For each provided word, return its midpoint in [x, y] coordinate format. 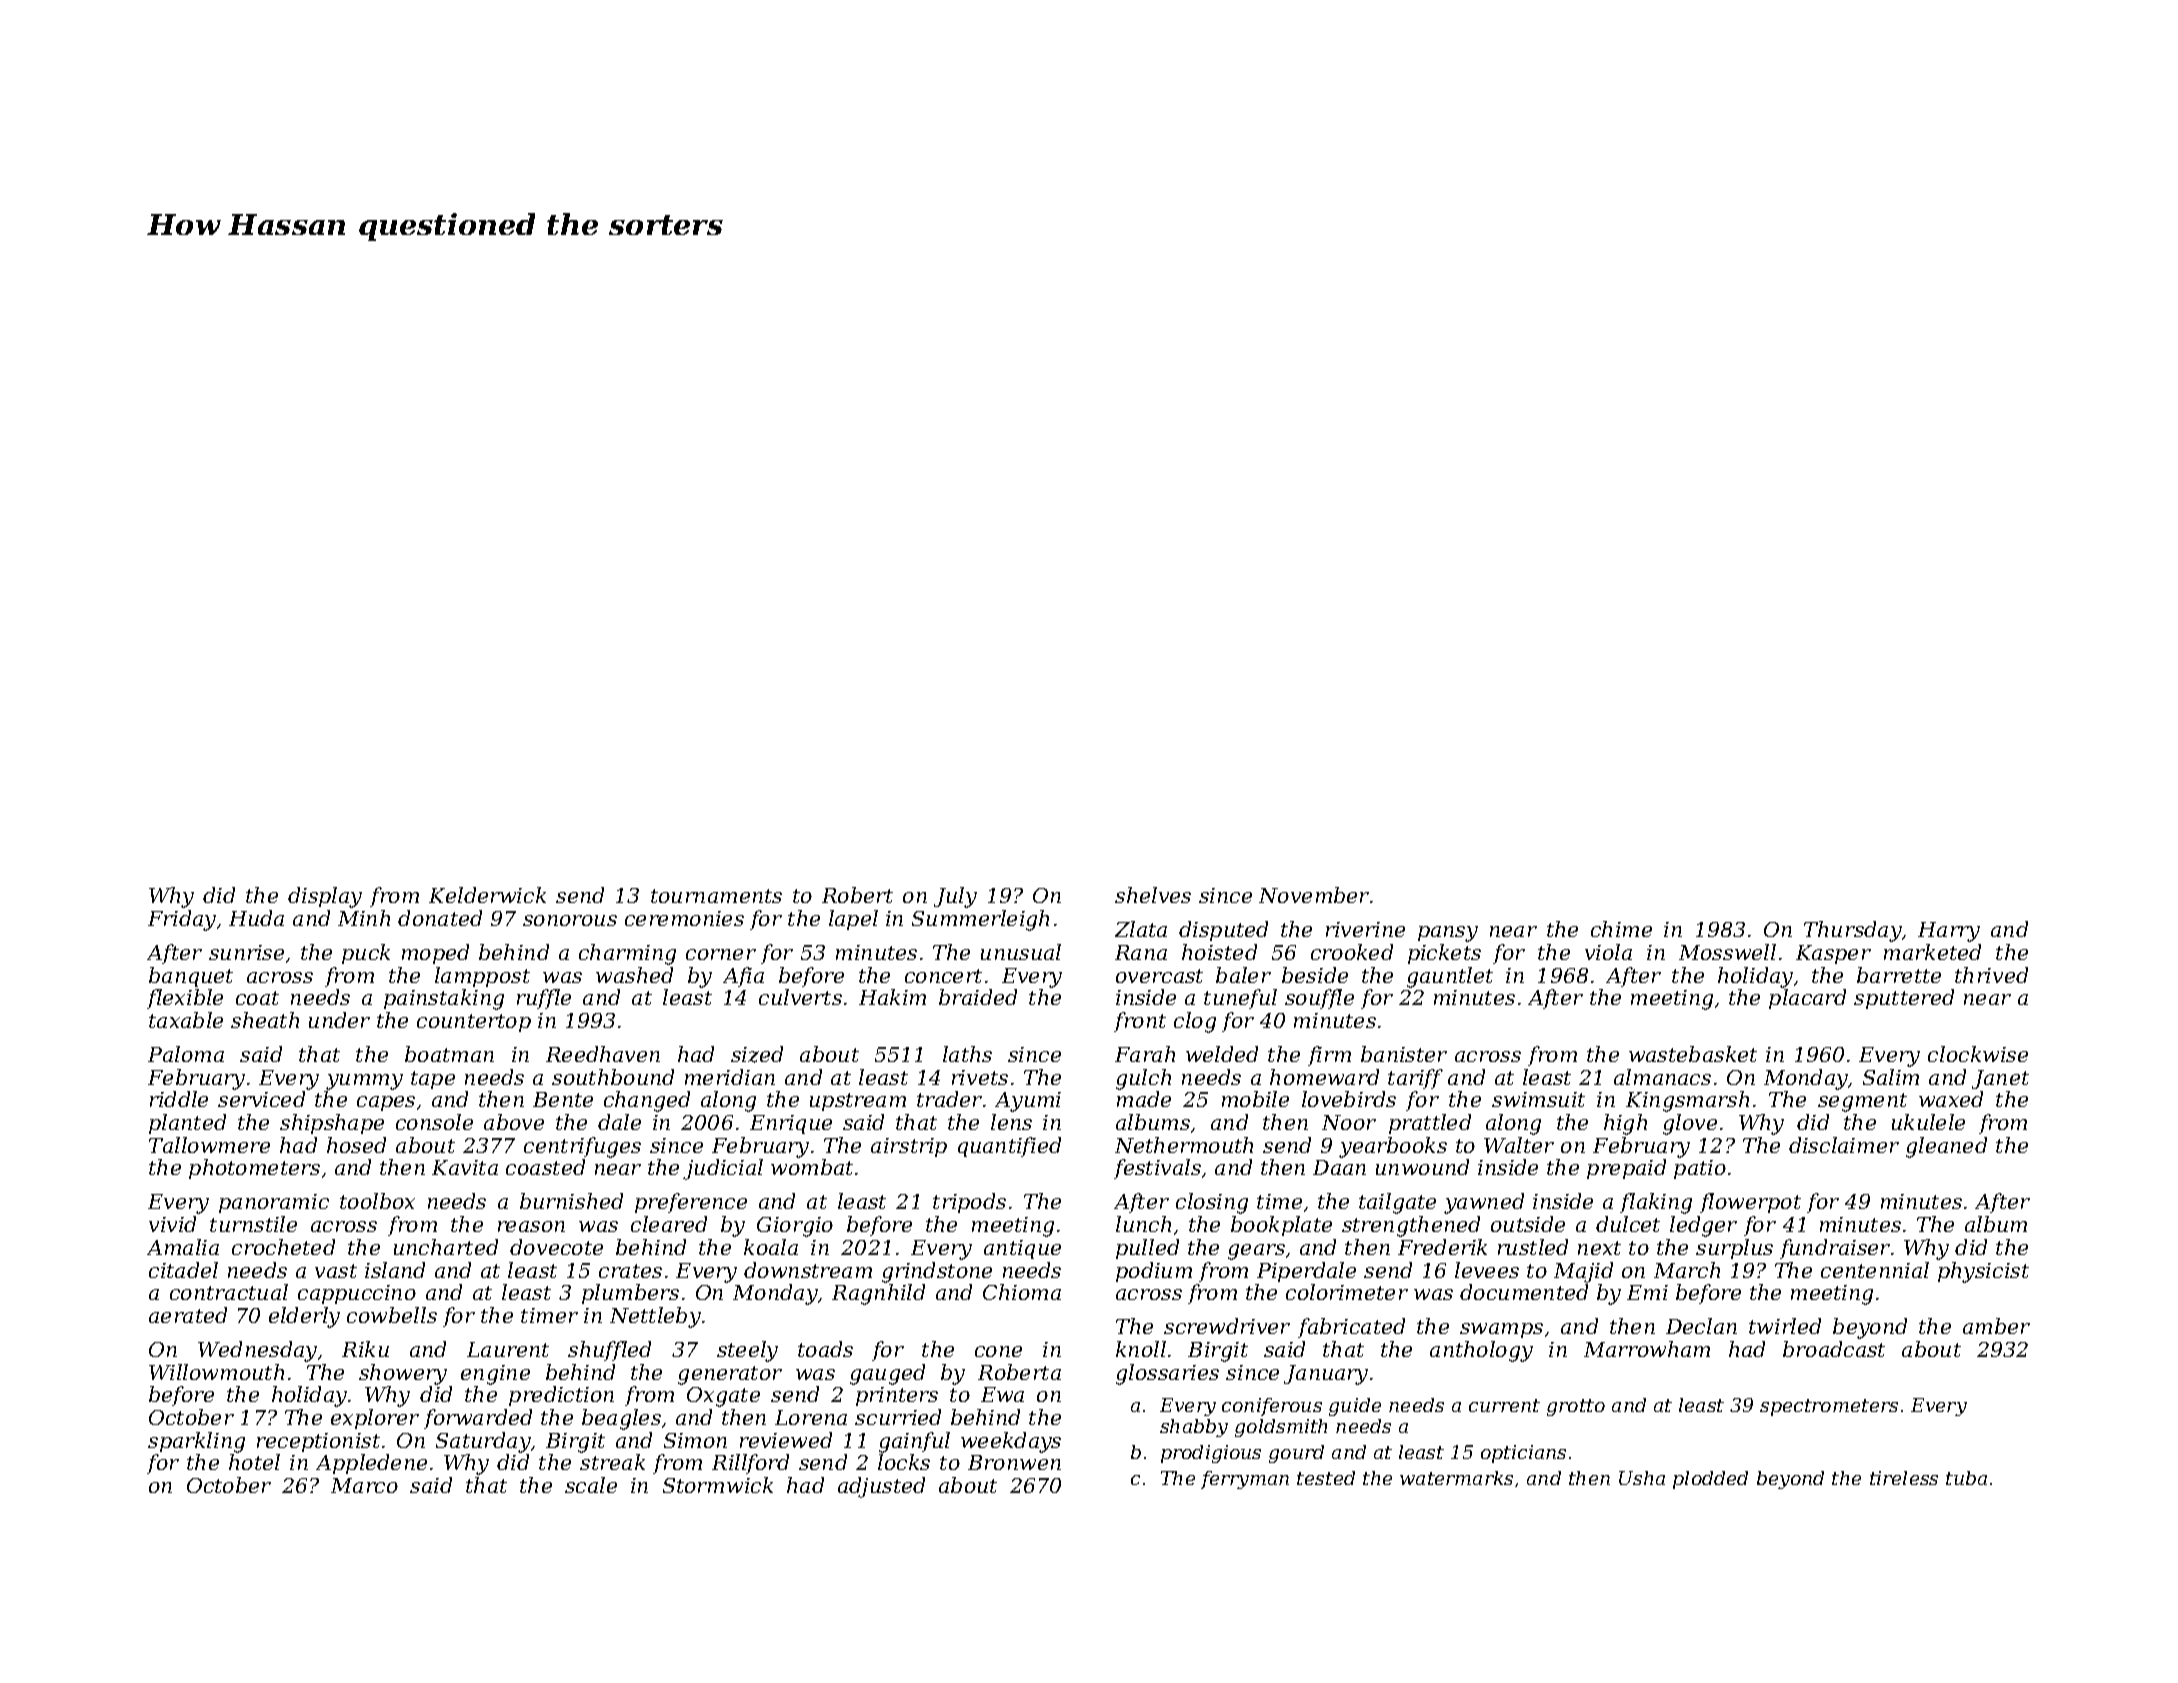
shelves [1153, 895]
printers [897, 1396]
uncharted [446, 1247]
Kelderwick [487, 895]
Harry [1949, 932]
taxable [186, 1020]
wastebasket [1693, 1054]
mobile [1255, 1099]
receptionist [318, 1442]
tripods [969, 1203]
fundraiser [1835, 1249]
